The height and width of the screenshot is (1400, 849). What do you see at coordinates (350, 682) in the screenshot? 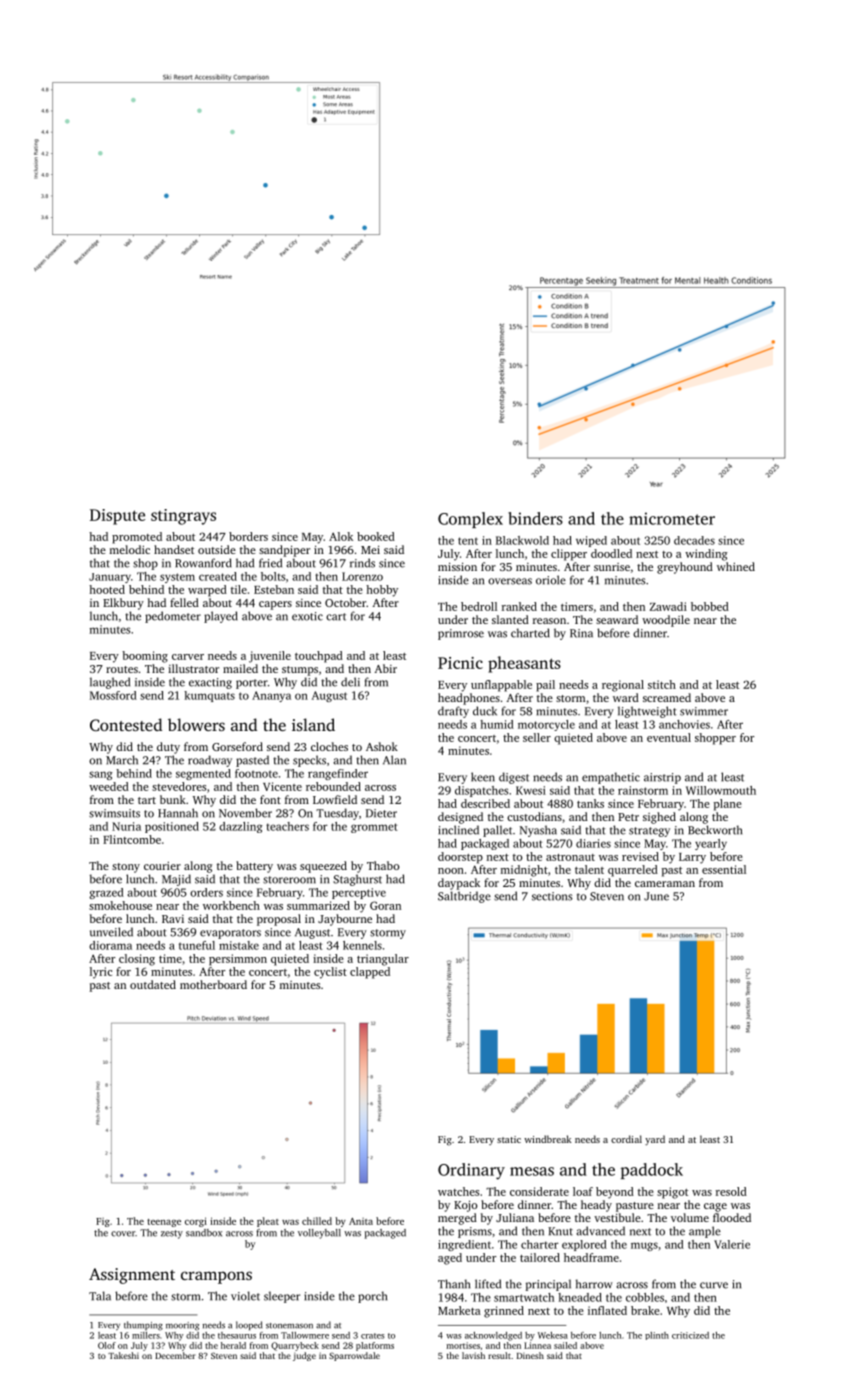
I see `deli` at bounding box center [350, 682].
